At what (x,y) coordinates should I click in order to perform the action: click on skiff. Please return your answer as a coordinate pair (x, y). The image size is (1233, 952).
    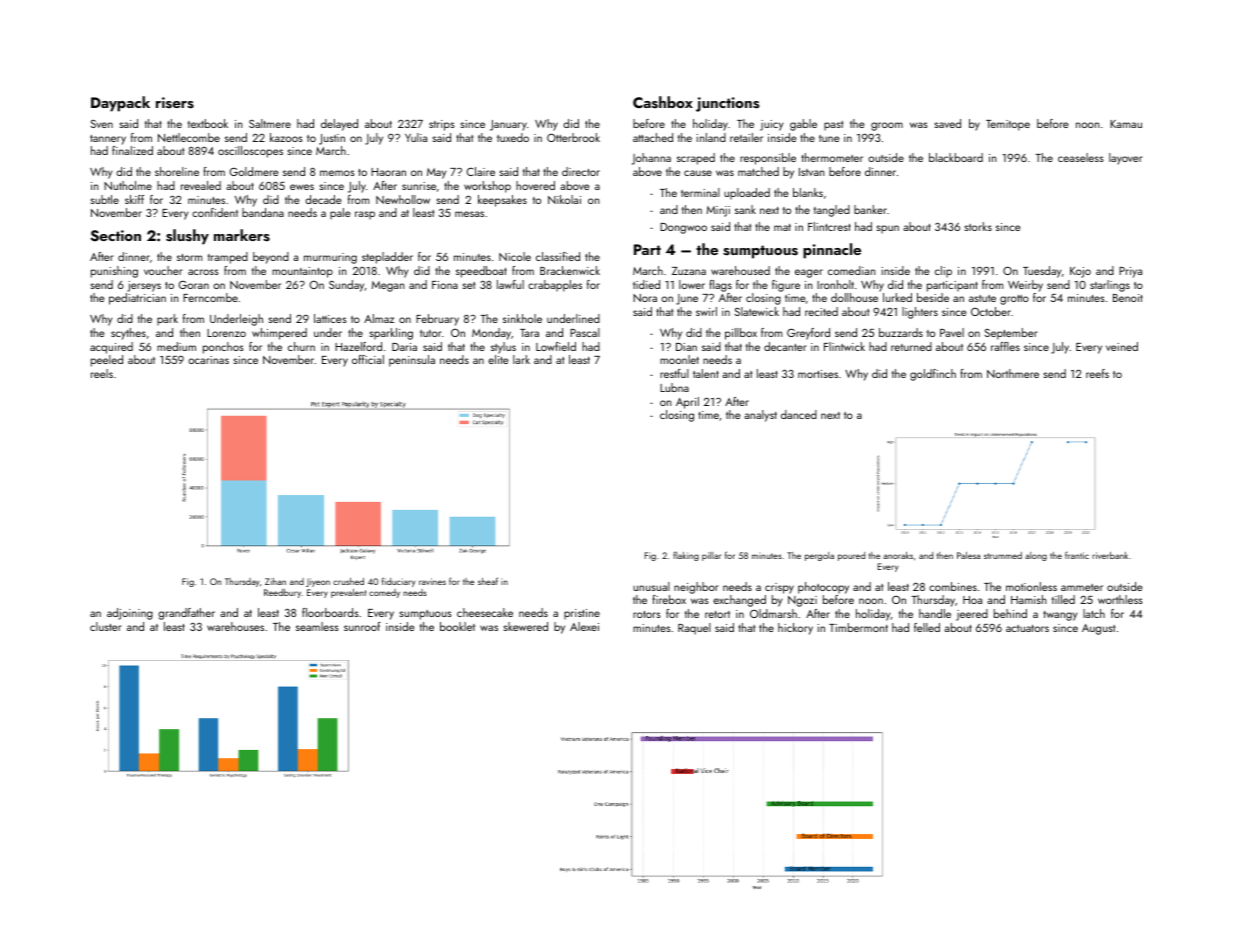
    Looking at the image, I should click on (134, 199).
